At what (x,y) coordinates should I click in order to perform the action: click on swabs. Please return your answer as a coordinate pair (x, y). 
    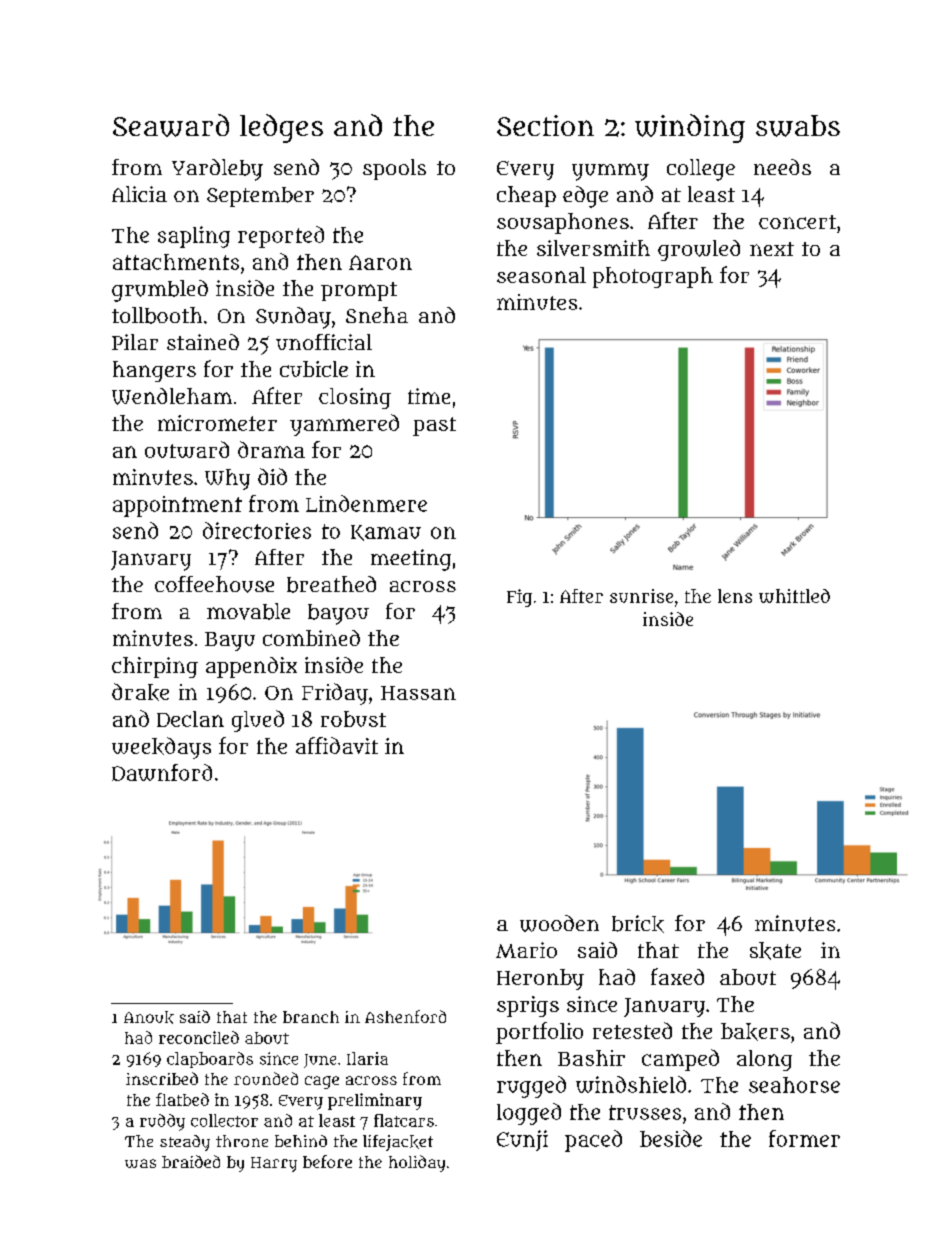
    Looking at the image, I should click on (798, 126).
